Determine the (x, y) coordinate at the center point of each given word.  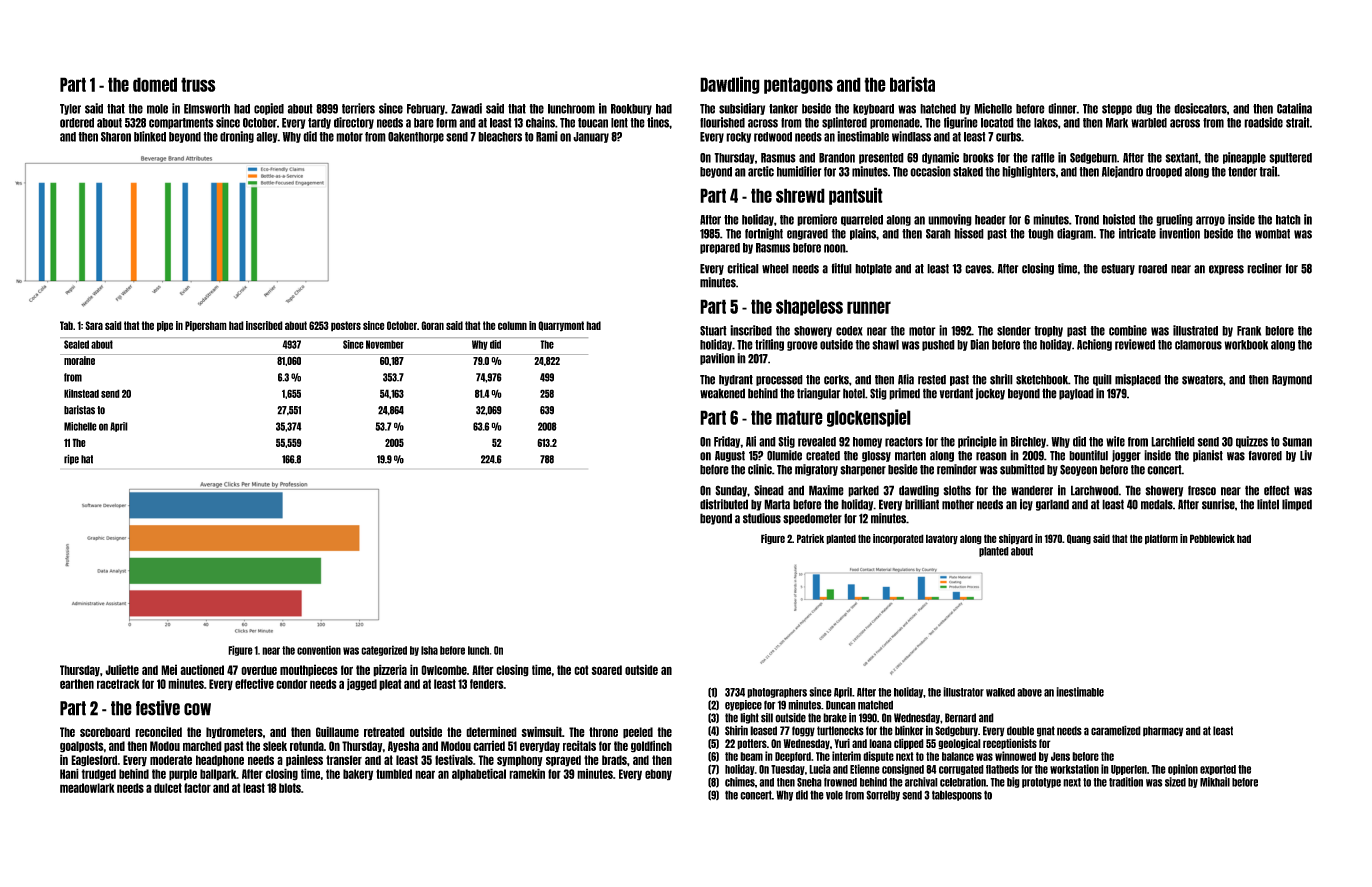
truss (198, 84)
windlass (911, 136)
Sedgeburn (1093, 158)
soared (606, 670)
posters (346, 326)
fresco (1202, 491)
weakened (722, 393)
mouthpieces (309, 670)
